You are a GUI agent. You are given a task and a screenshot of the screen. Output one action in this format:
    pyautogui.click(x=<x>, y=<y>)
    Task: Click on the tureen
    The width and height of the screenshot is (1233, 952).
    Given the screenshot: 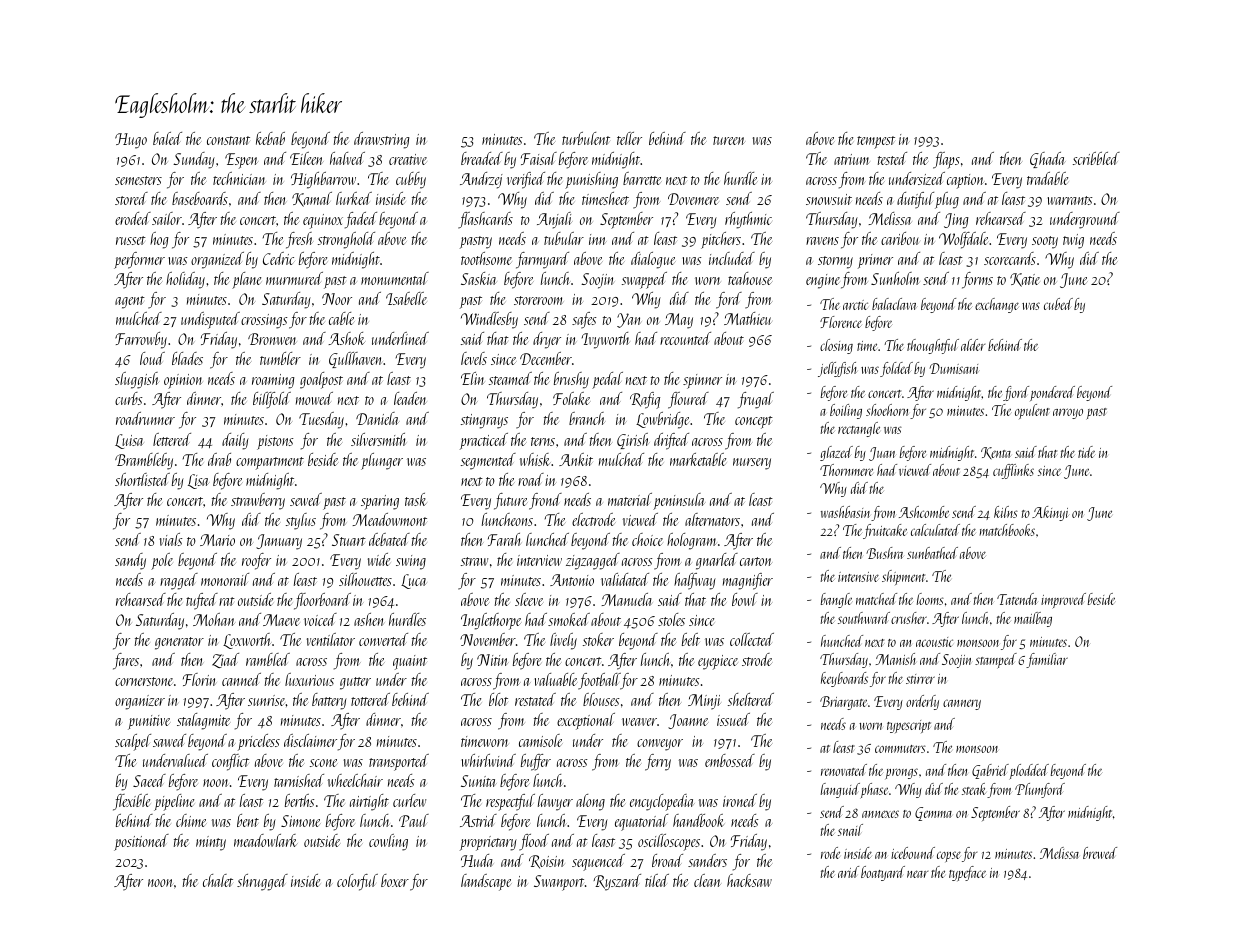 What is the action you would take?
    pyautogui.click(x=729, y=140)
